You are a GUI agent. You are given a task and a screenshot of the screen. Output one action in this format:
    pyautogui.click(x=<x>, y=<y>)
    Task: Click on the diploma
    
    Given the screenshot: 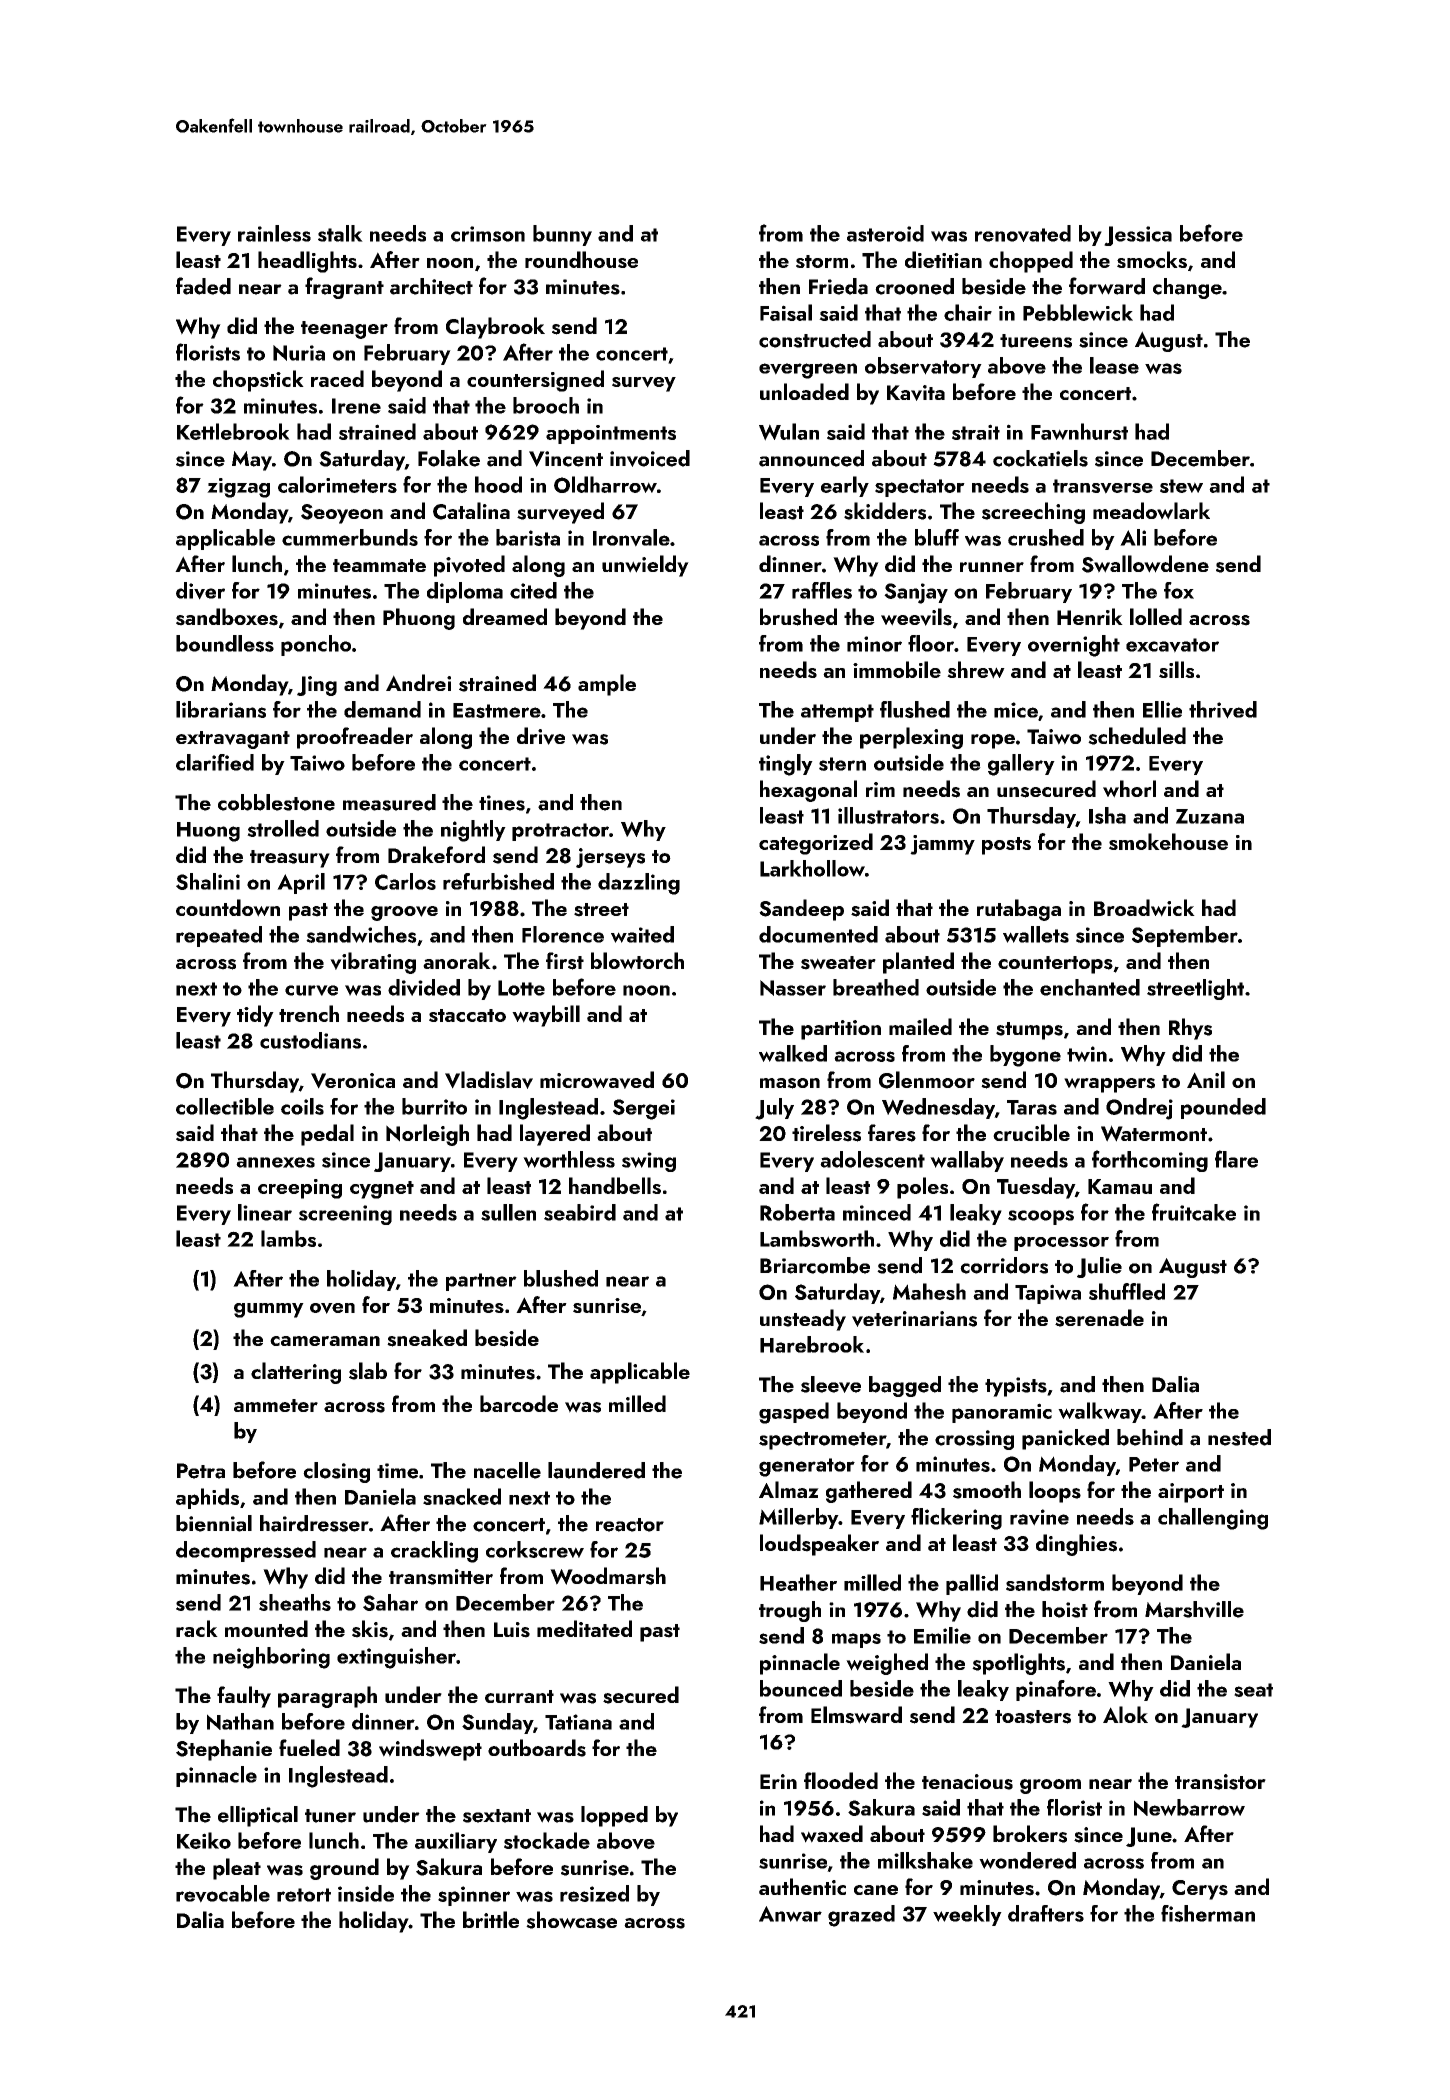 What is the action you would take?
    pyautogui.click(x=465, y=592)
